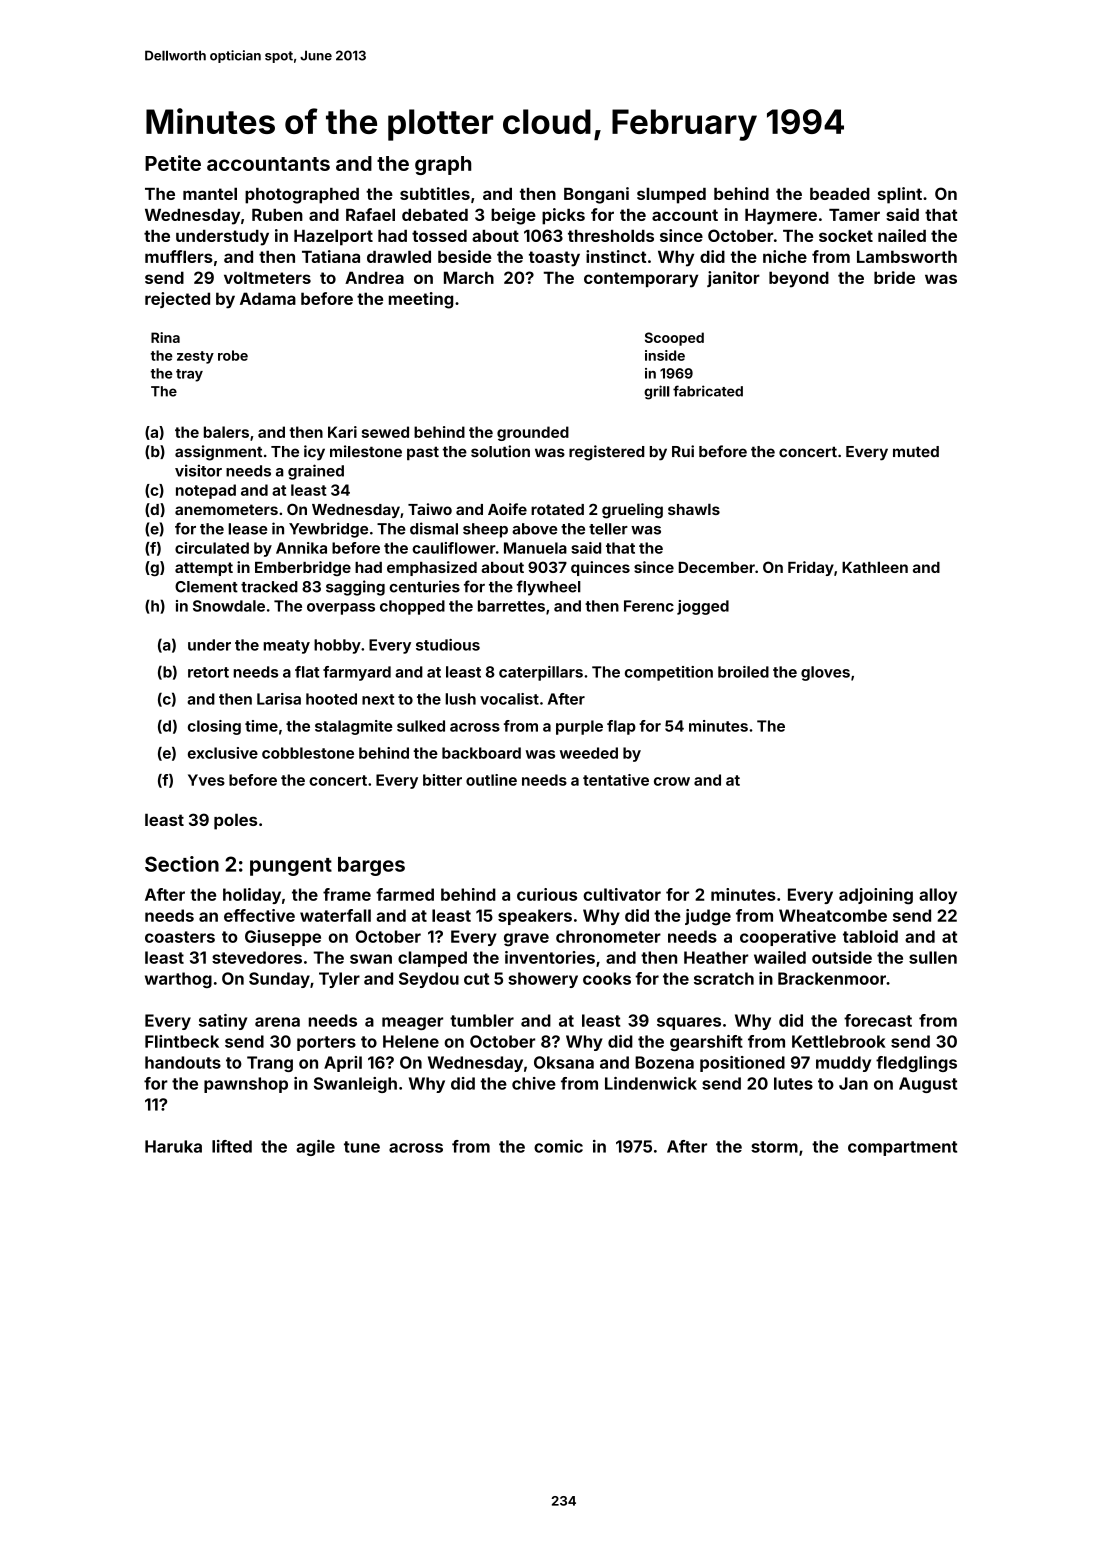 The image size is (1102, 1558). What do you see at coordinates (708, 917) in the screenshot?
I see `judge` at bounding box center [708, 917].
